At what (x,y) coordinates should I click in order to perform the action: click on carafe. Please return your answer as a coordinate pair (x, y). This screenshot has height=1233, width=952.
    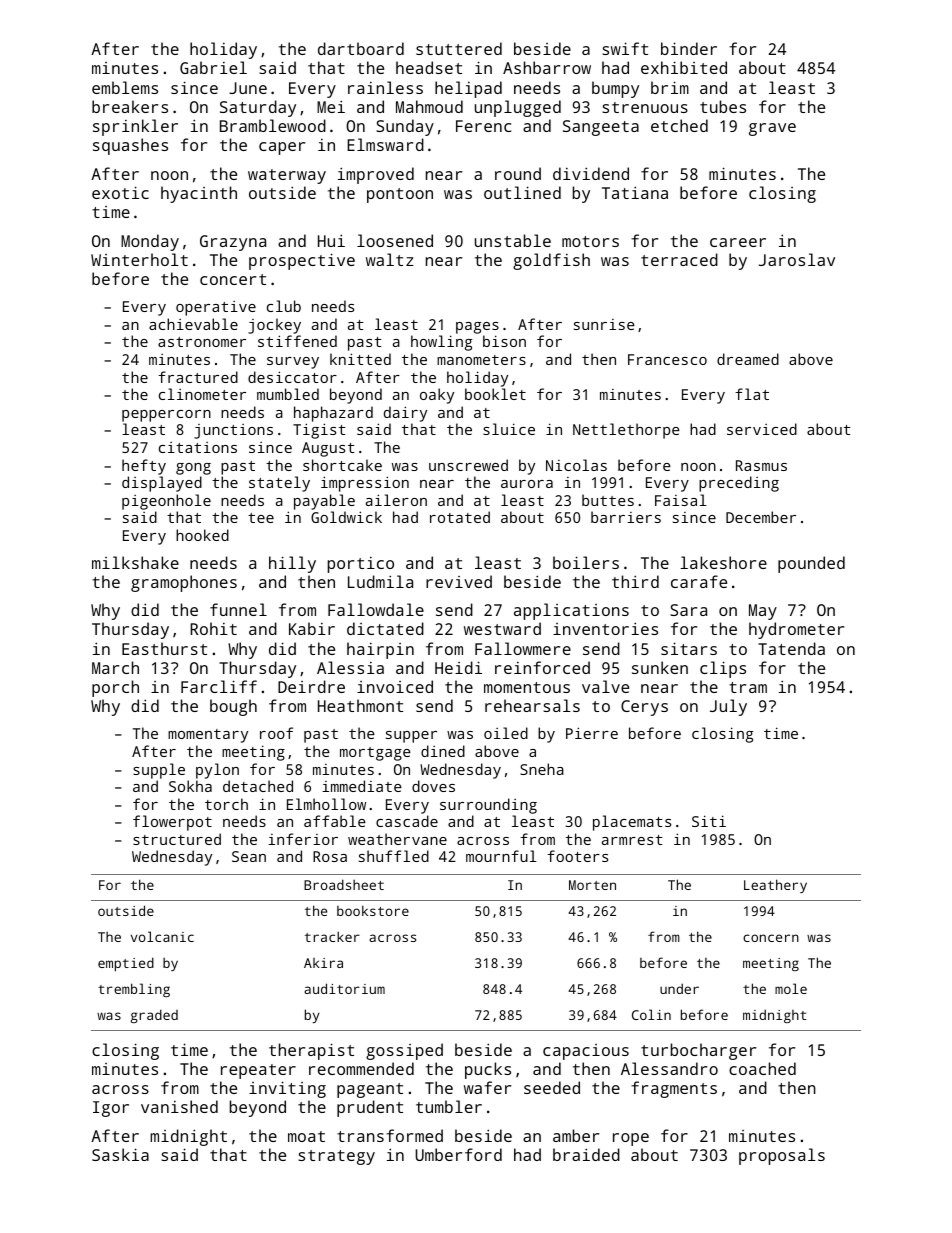
    Looking at the image, I should click on (699, 581).
